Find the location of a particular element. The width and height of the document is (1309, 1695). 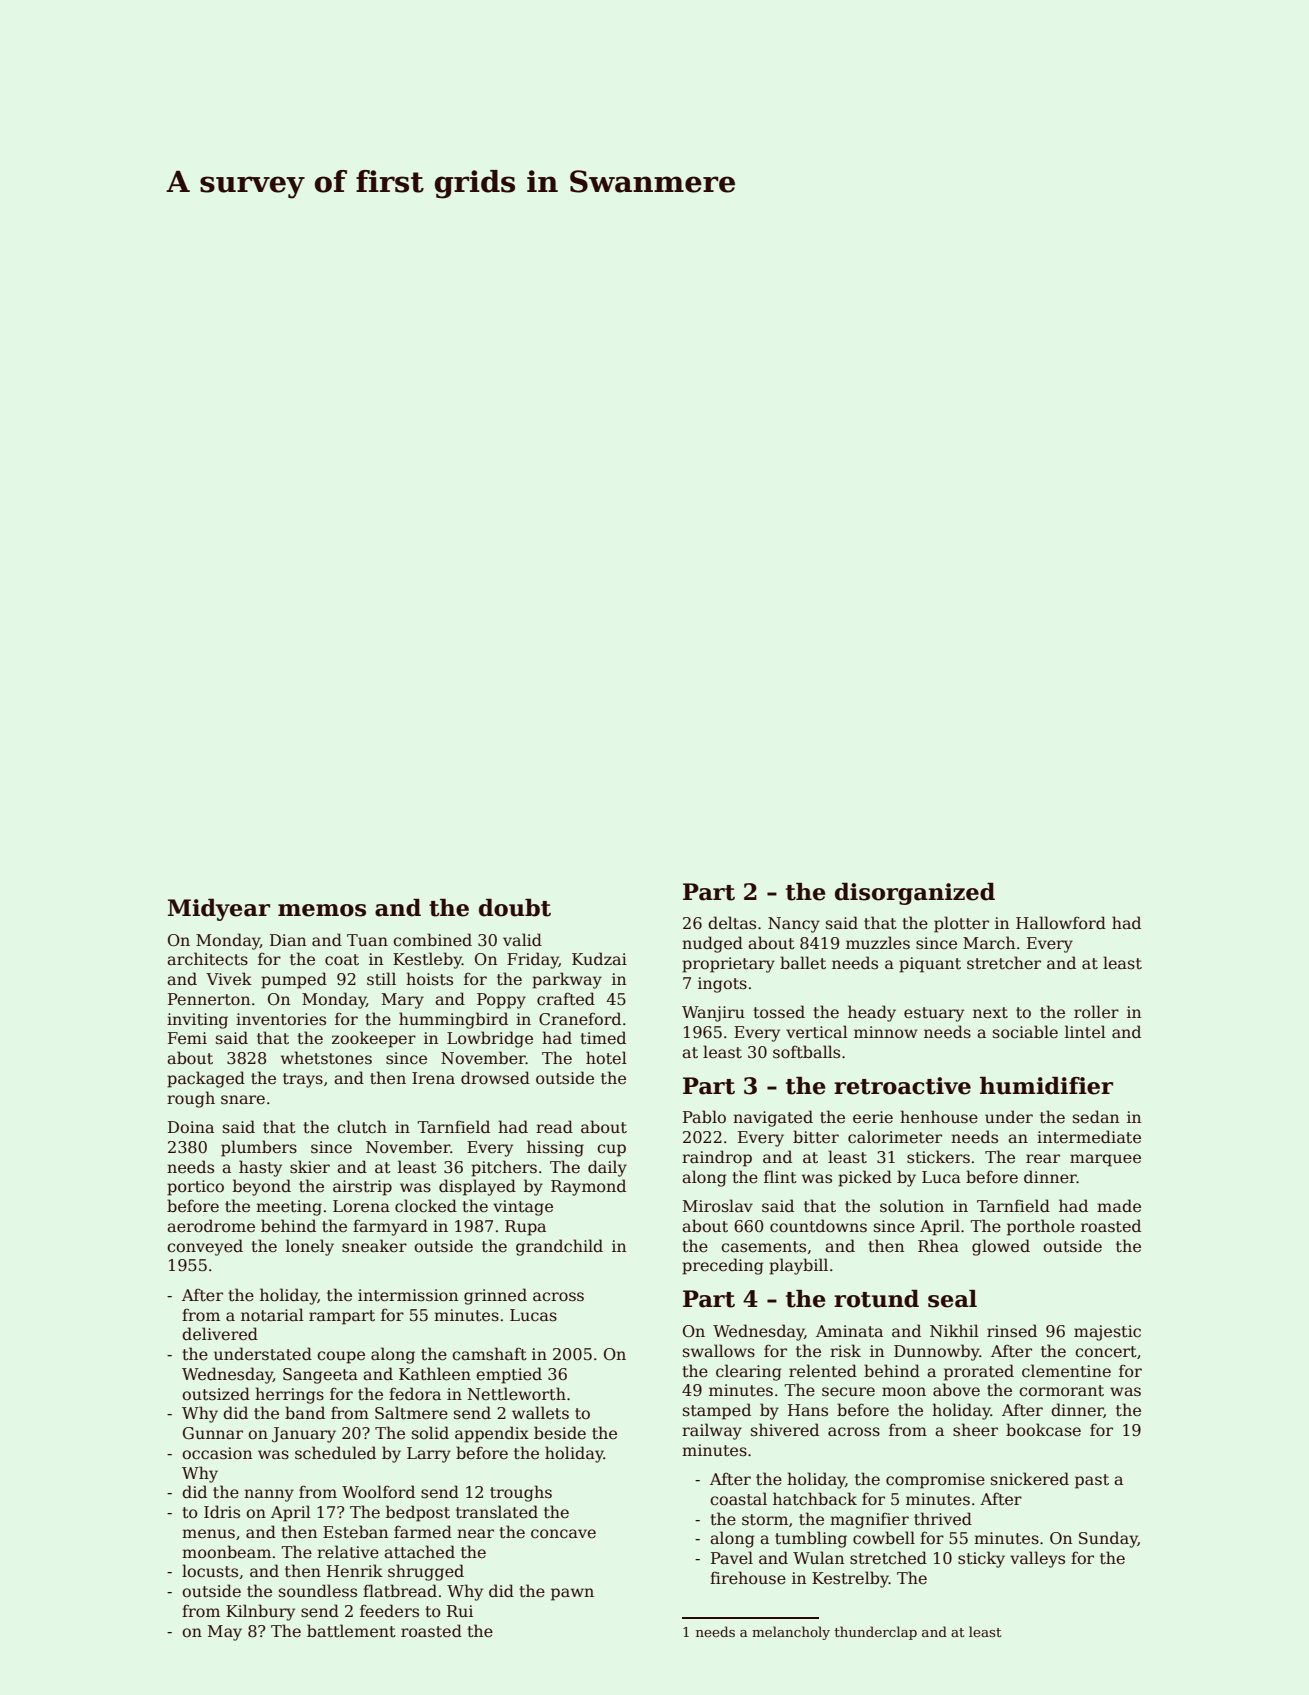

valleys is located at coordinates (1037, 1559).
